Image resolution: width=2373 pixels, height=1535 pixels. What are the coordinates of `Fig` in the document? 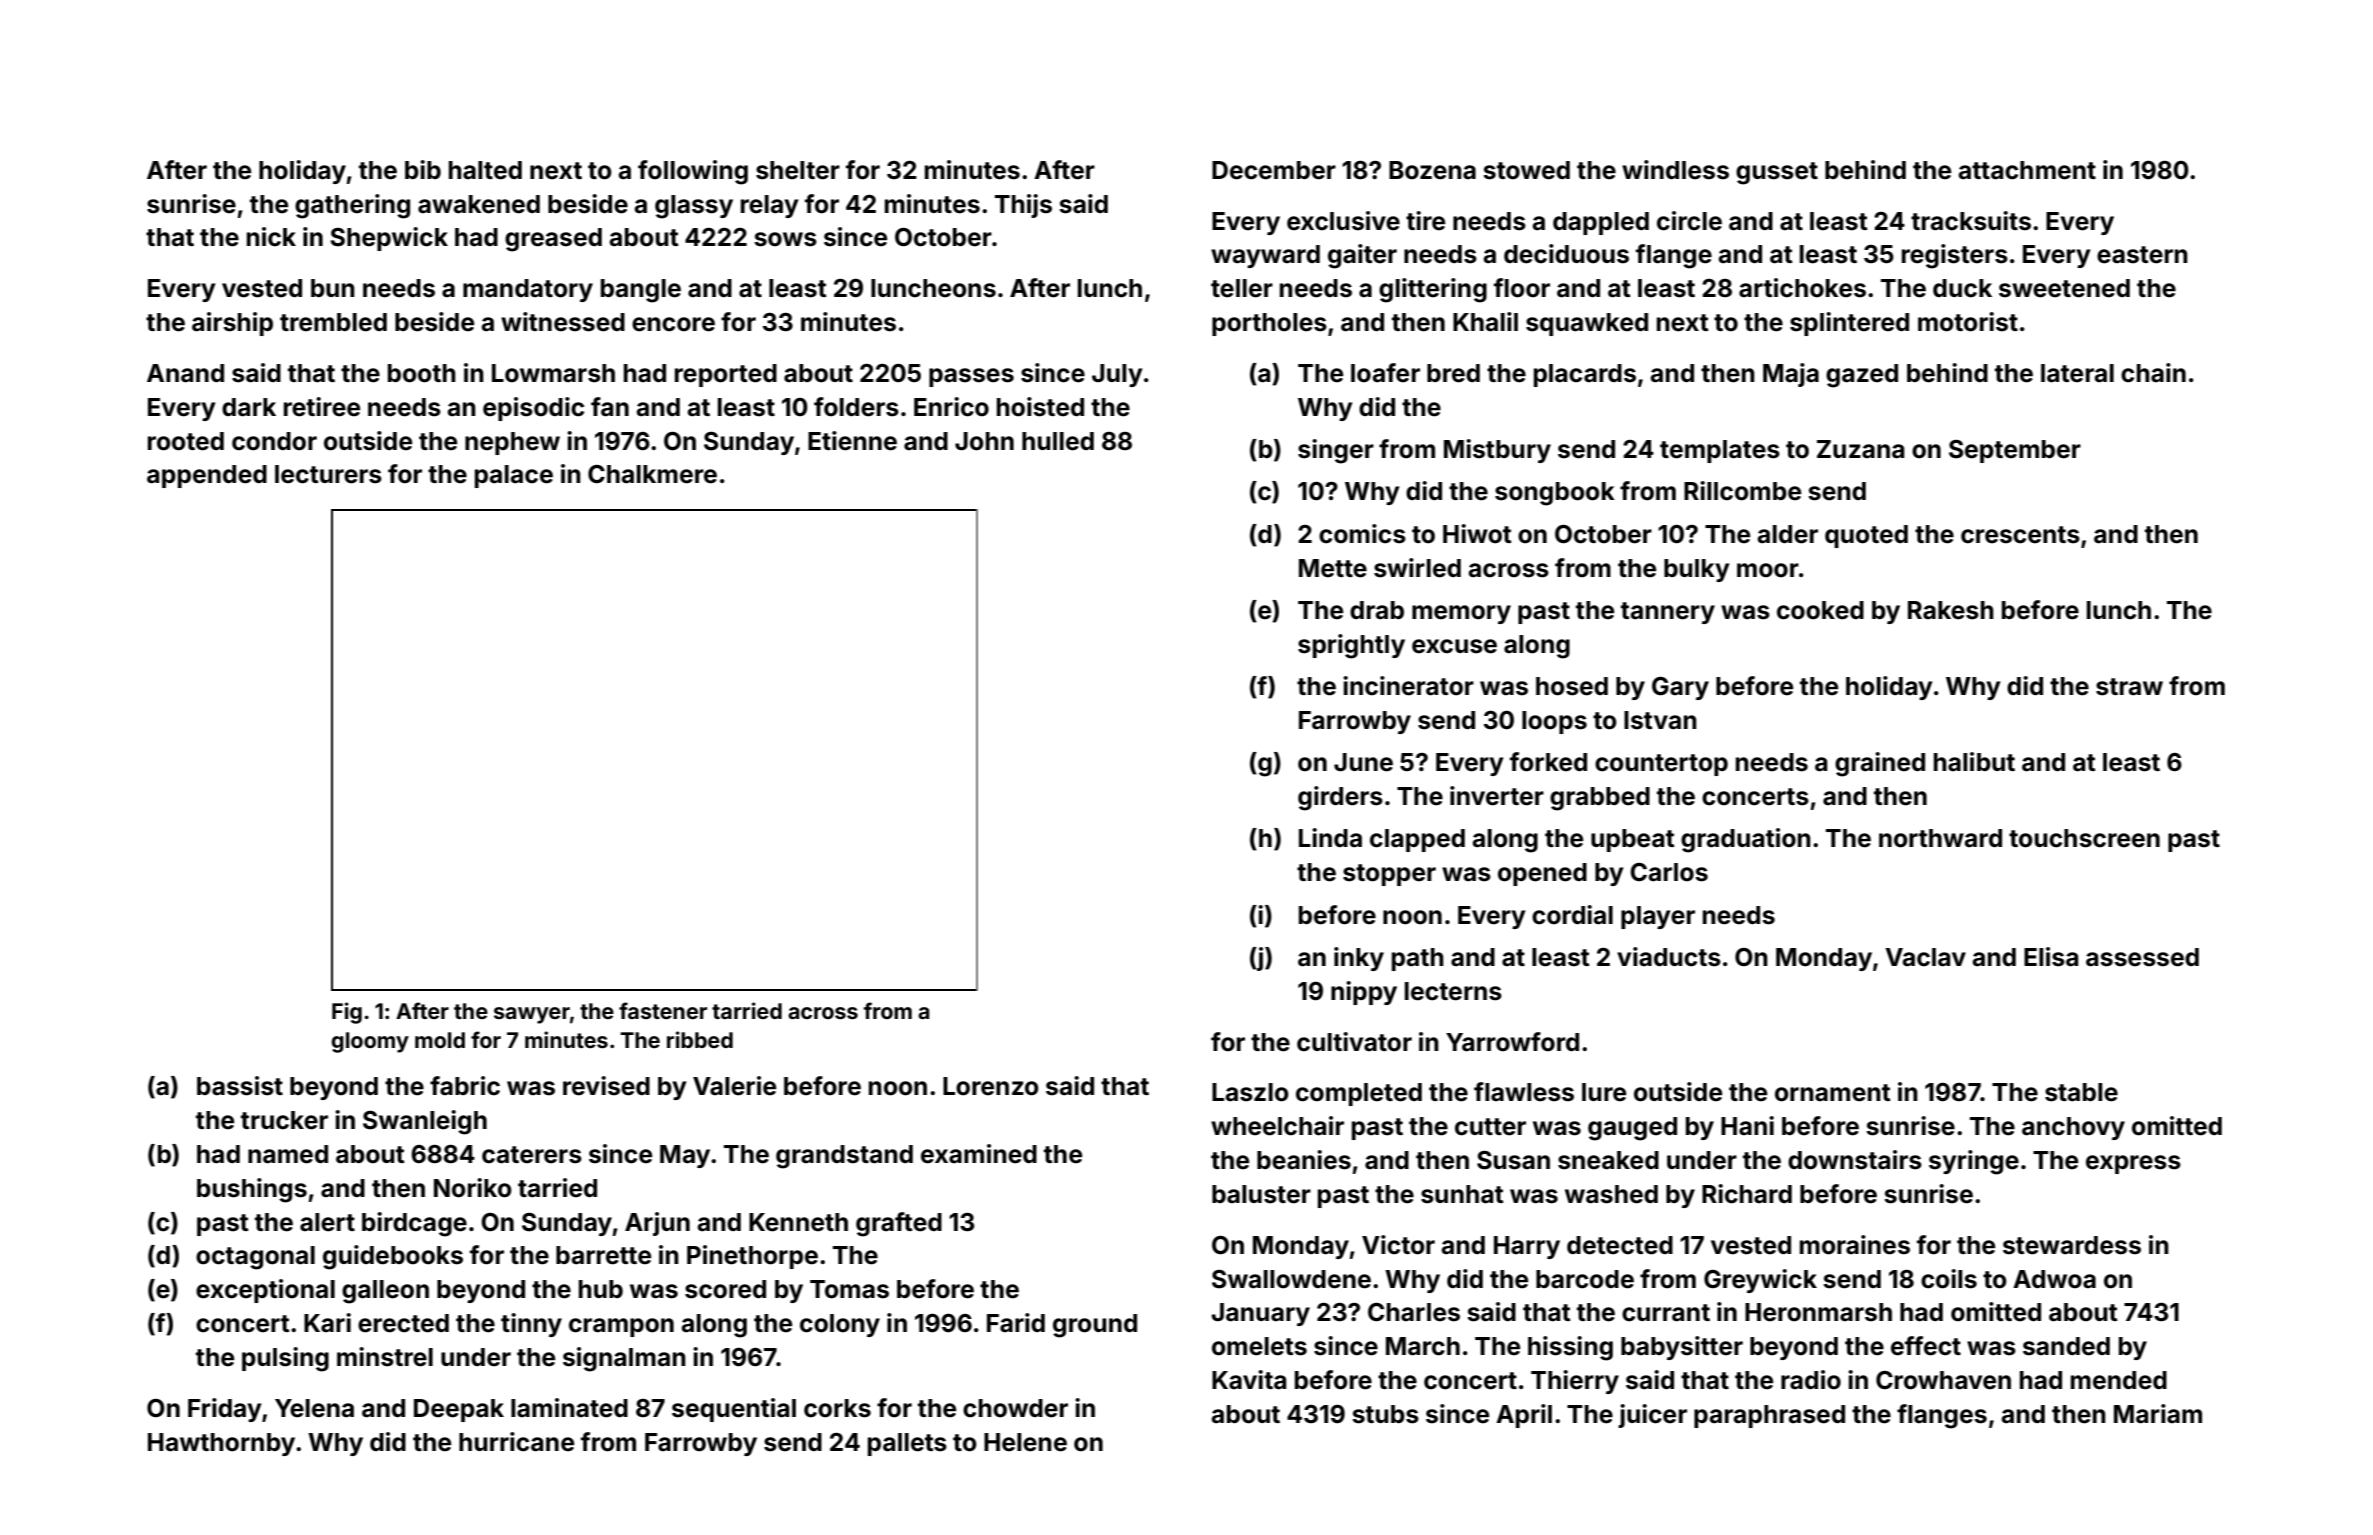 It's located at (347, 1013).
